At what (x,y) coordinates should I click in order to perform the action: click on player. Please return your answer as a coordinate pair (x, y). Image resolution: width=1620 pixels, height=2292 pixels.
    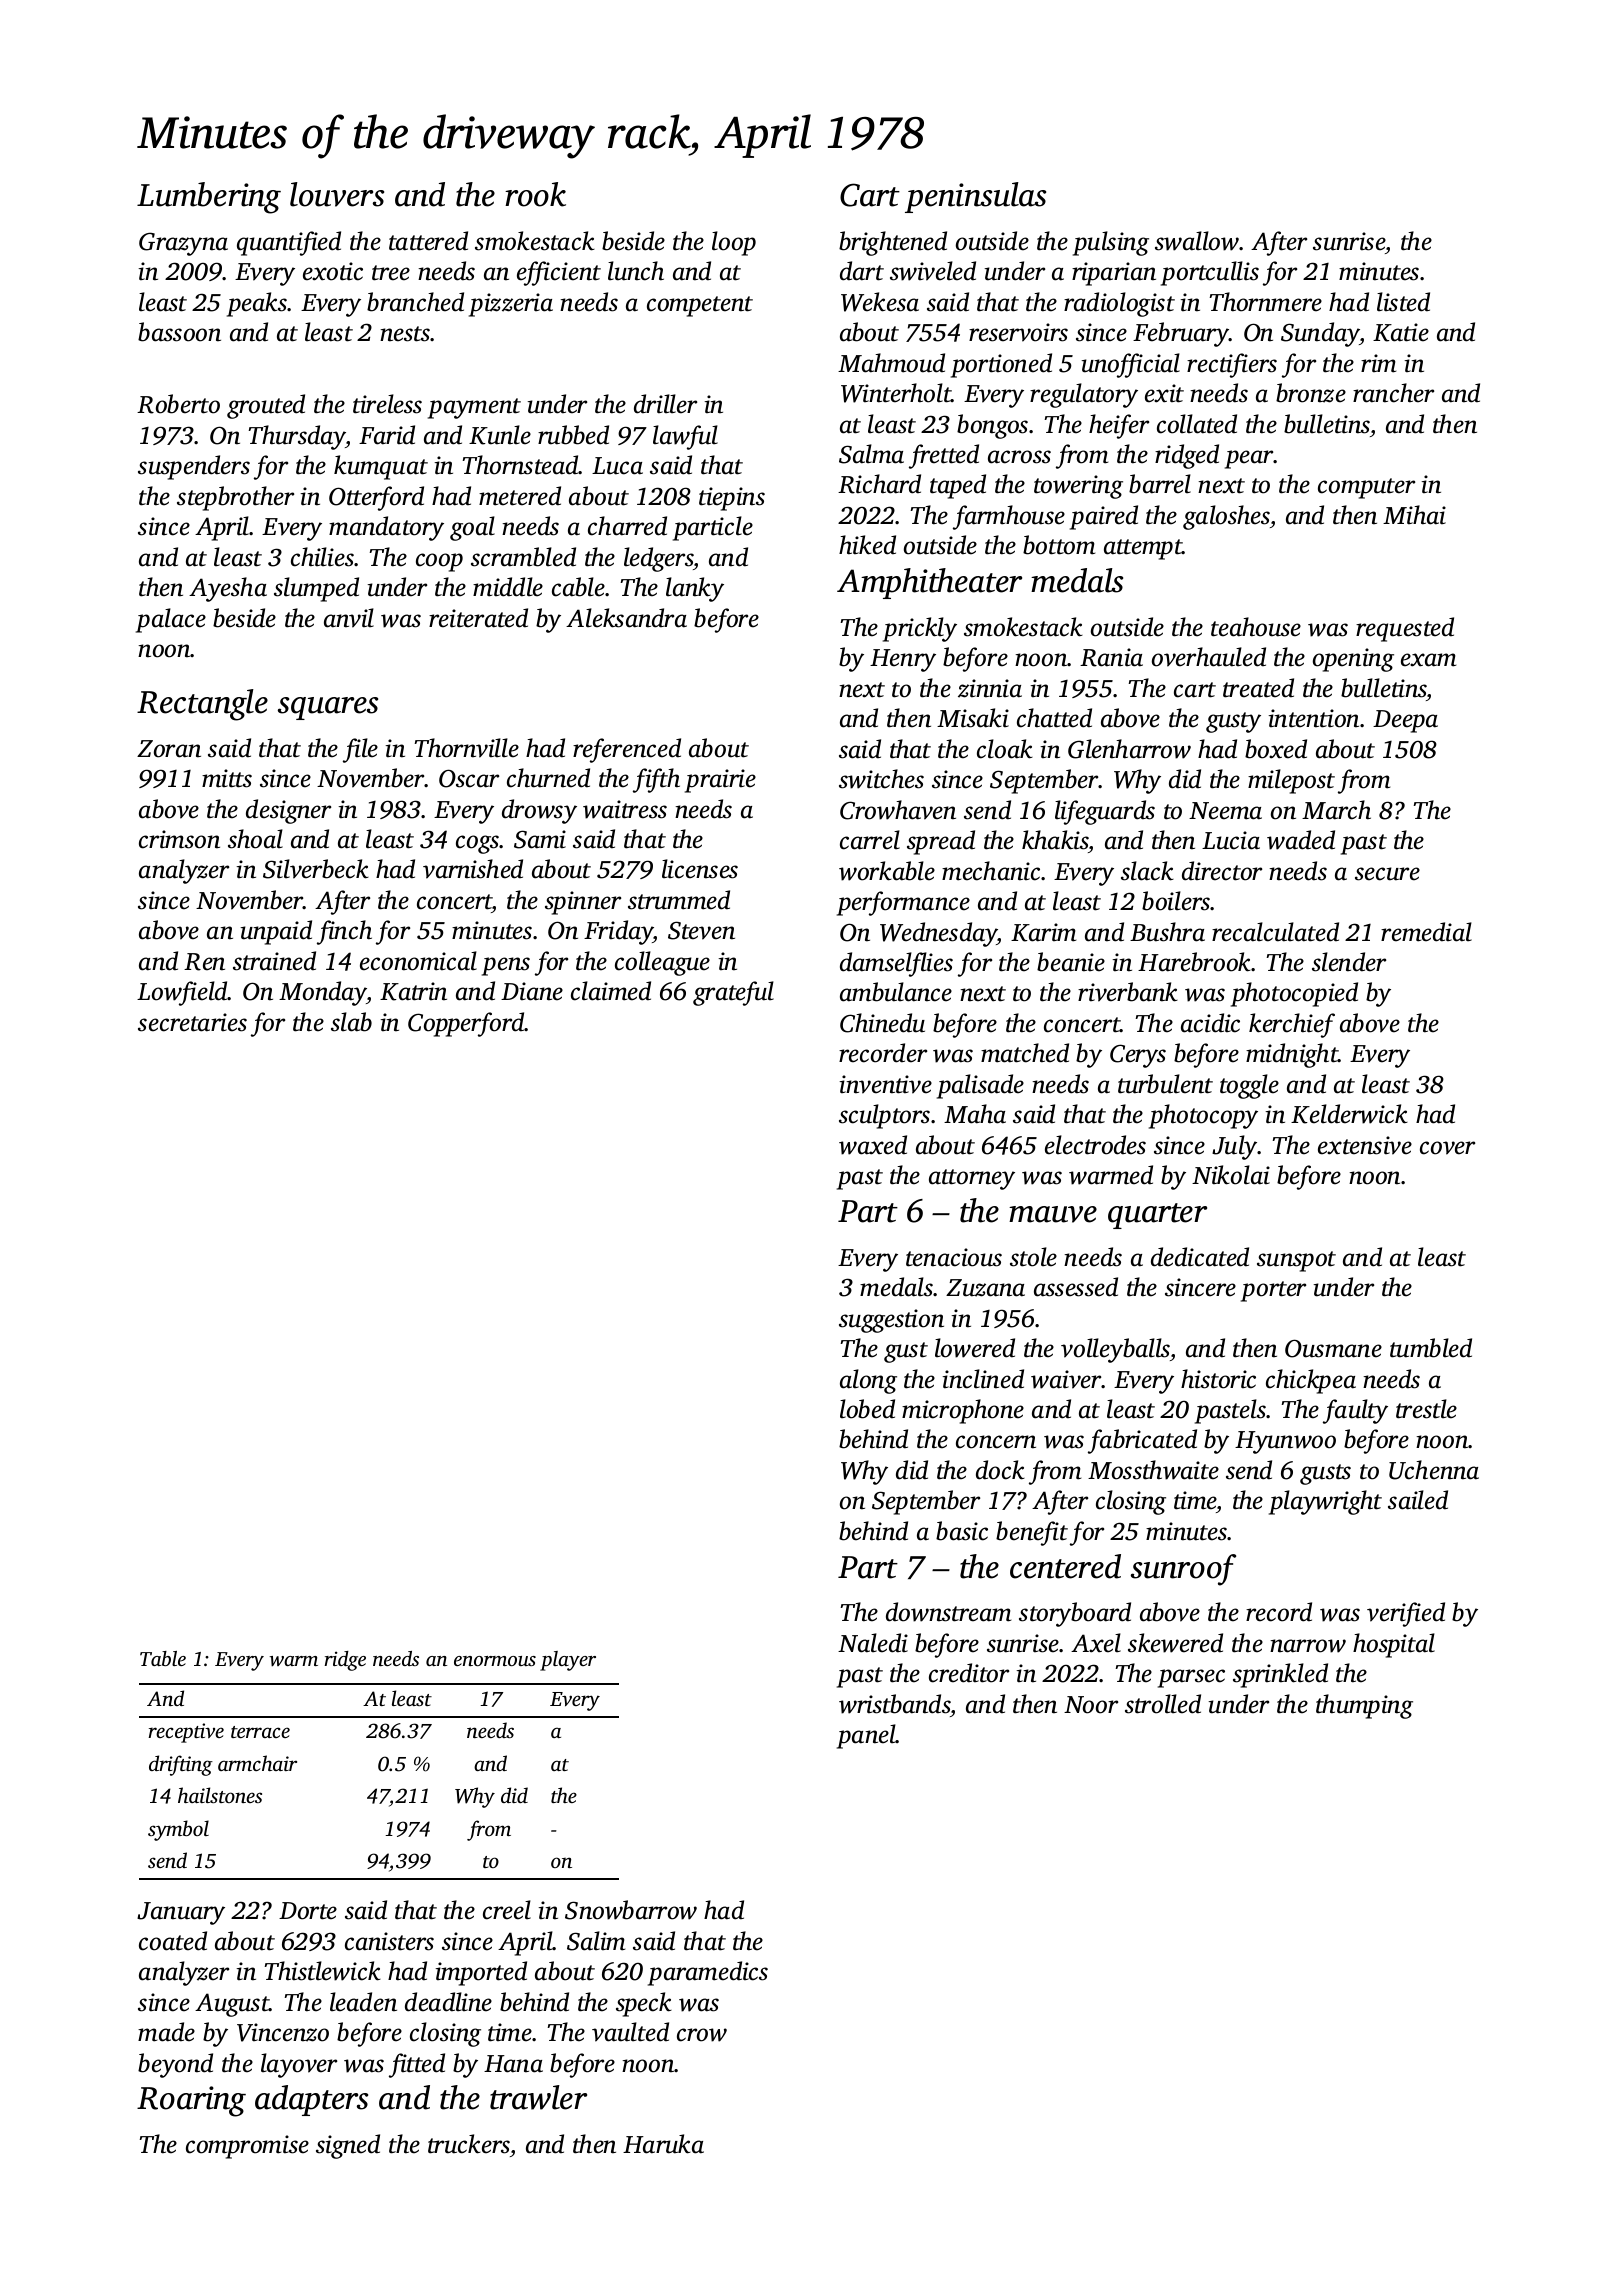
    Looking at the image, I should click on (568, 1661).
